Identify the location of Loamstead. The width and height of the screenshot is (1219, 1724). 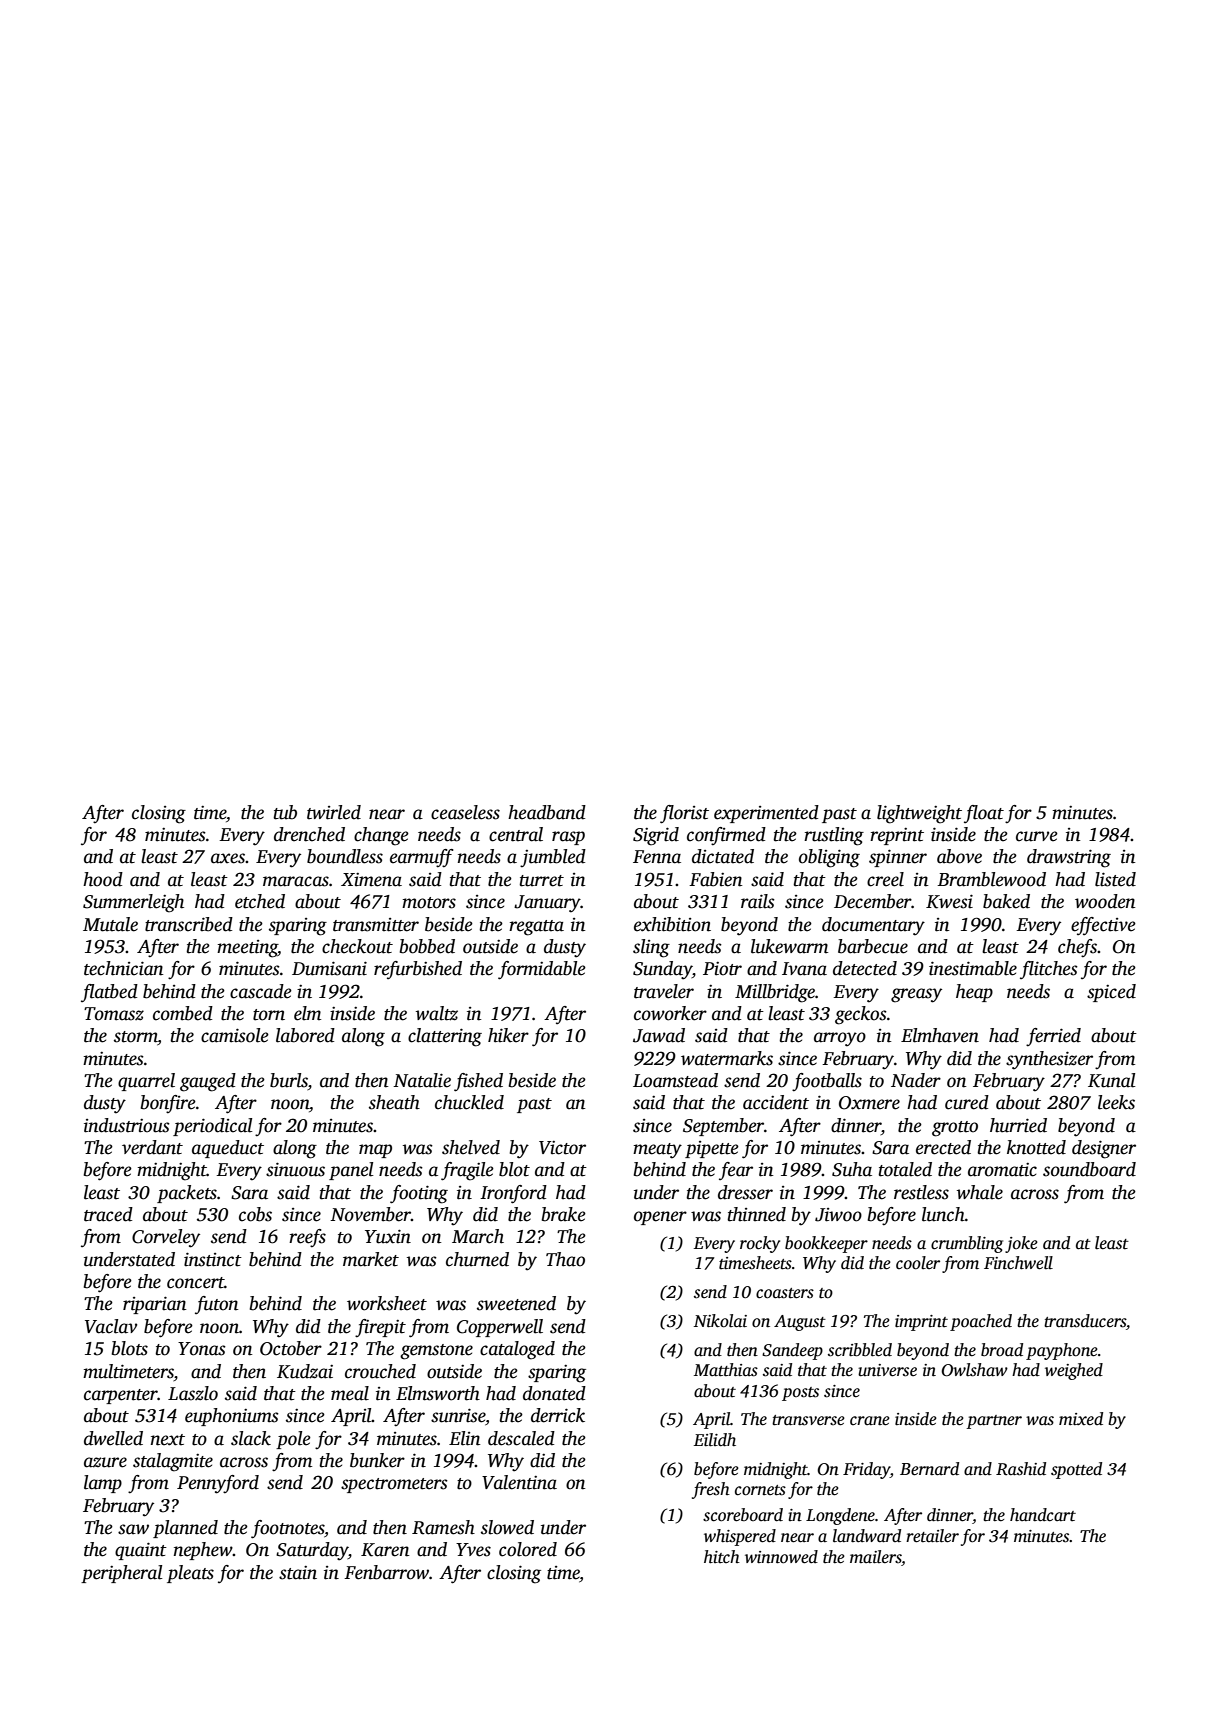
(675, 1080).
